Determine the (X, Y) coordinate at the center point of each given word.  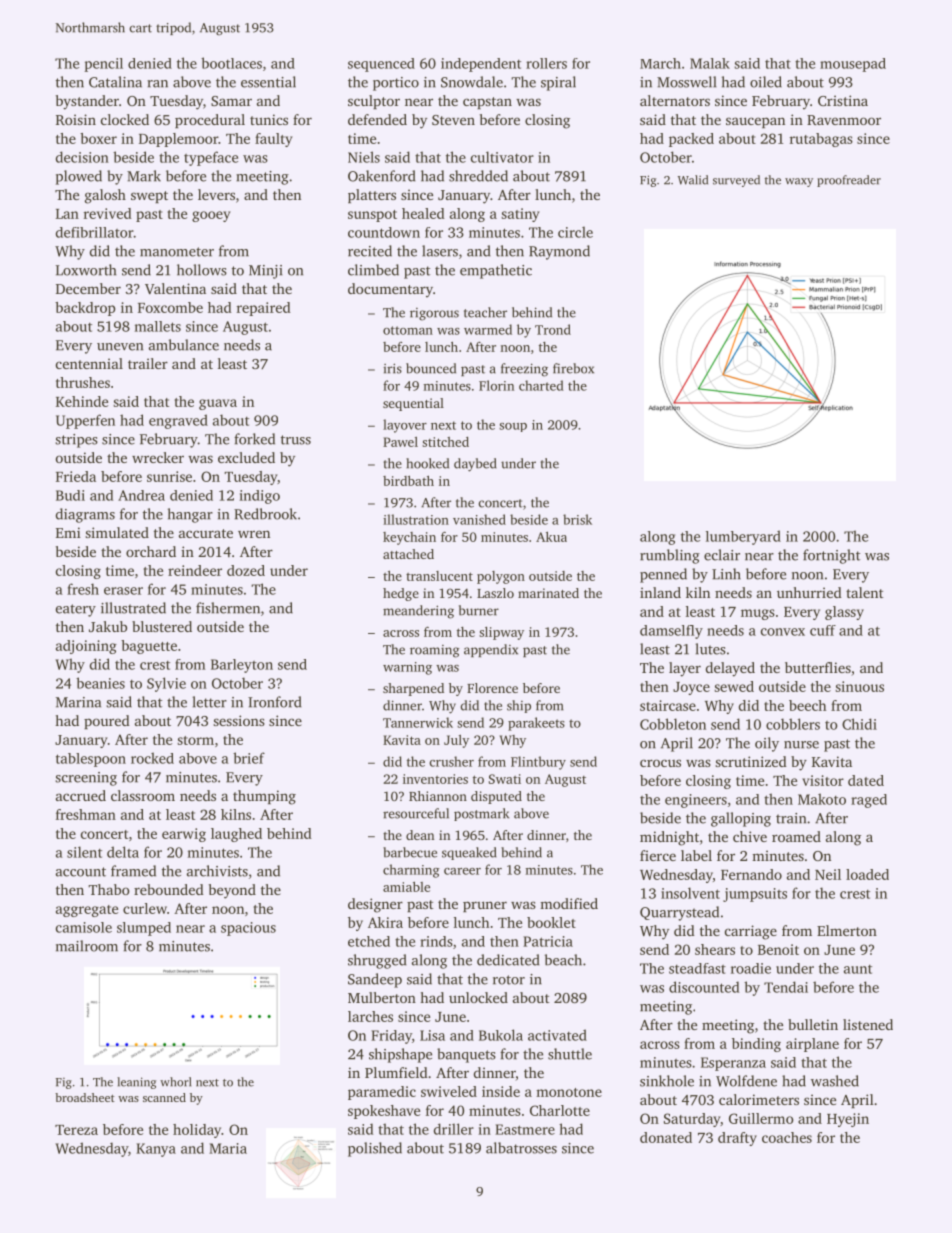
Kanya (156, 1150)
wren (254, 534)
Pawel (400, 442)
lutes (710, 649)
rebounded (169, 889)
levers (216, 194)
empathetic (496, 271)
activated (557, 1035)
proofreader (849, 181)
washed (835, 1081)
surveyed (736, 181)
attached (408, 554)
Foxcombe (170, 307)
